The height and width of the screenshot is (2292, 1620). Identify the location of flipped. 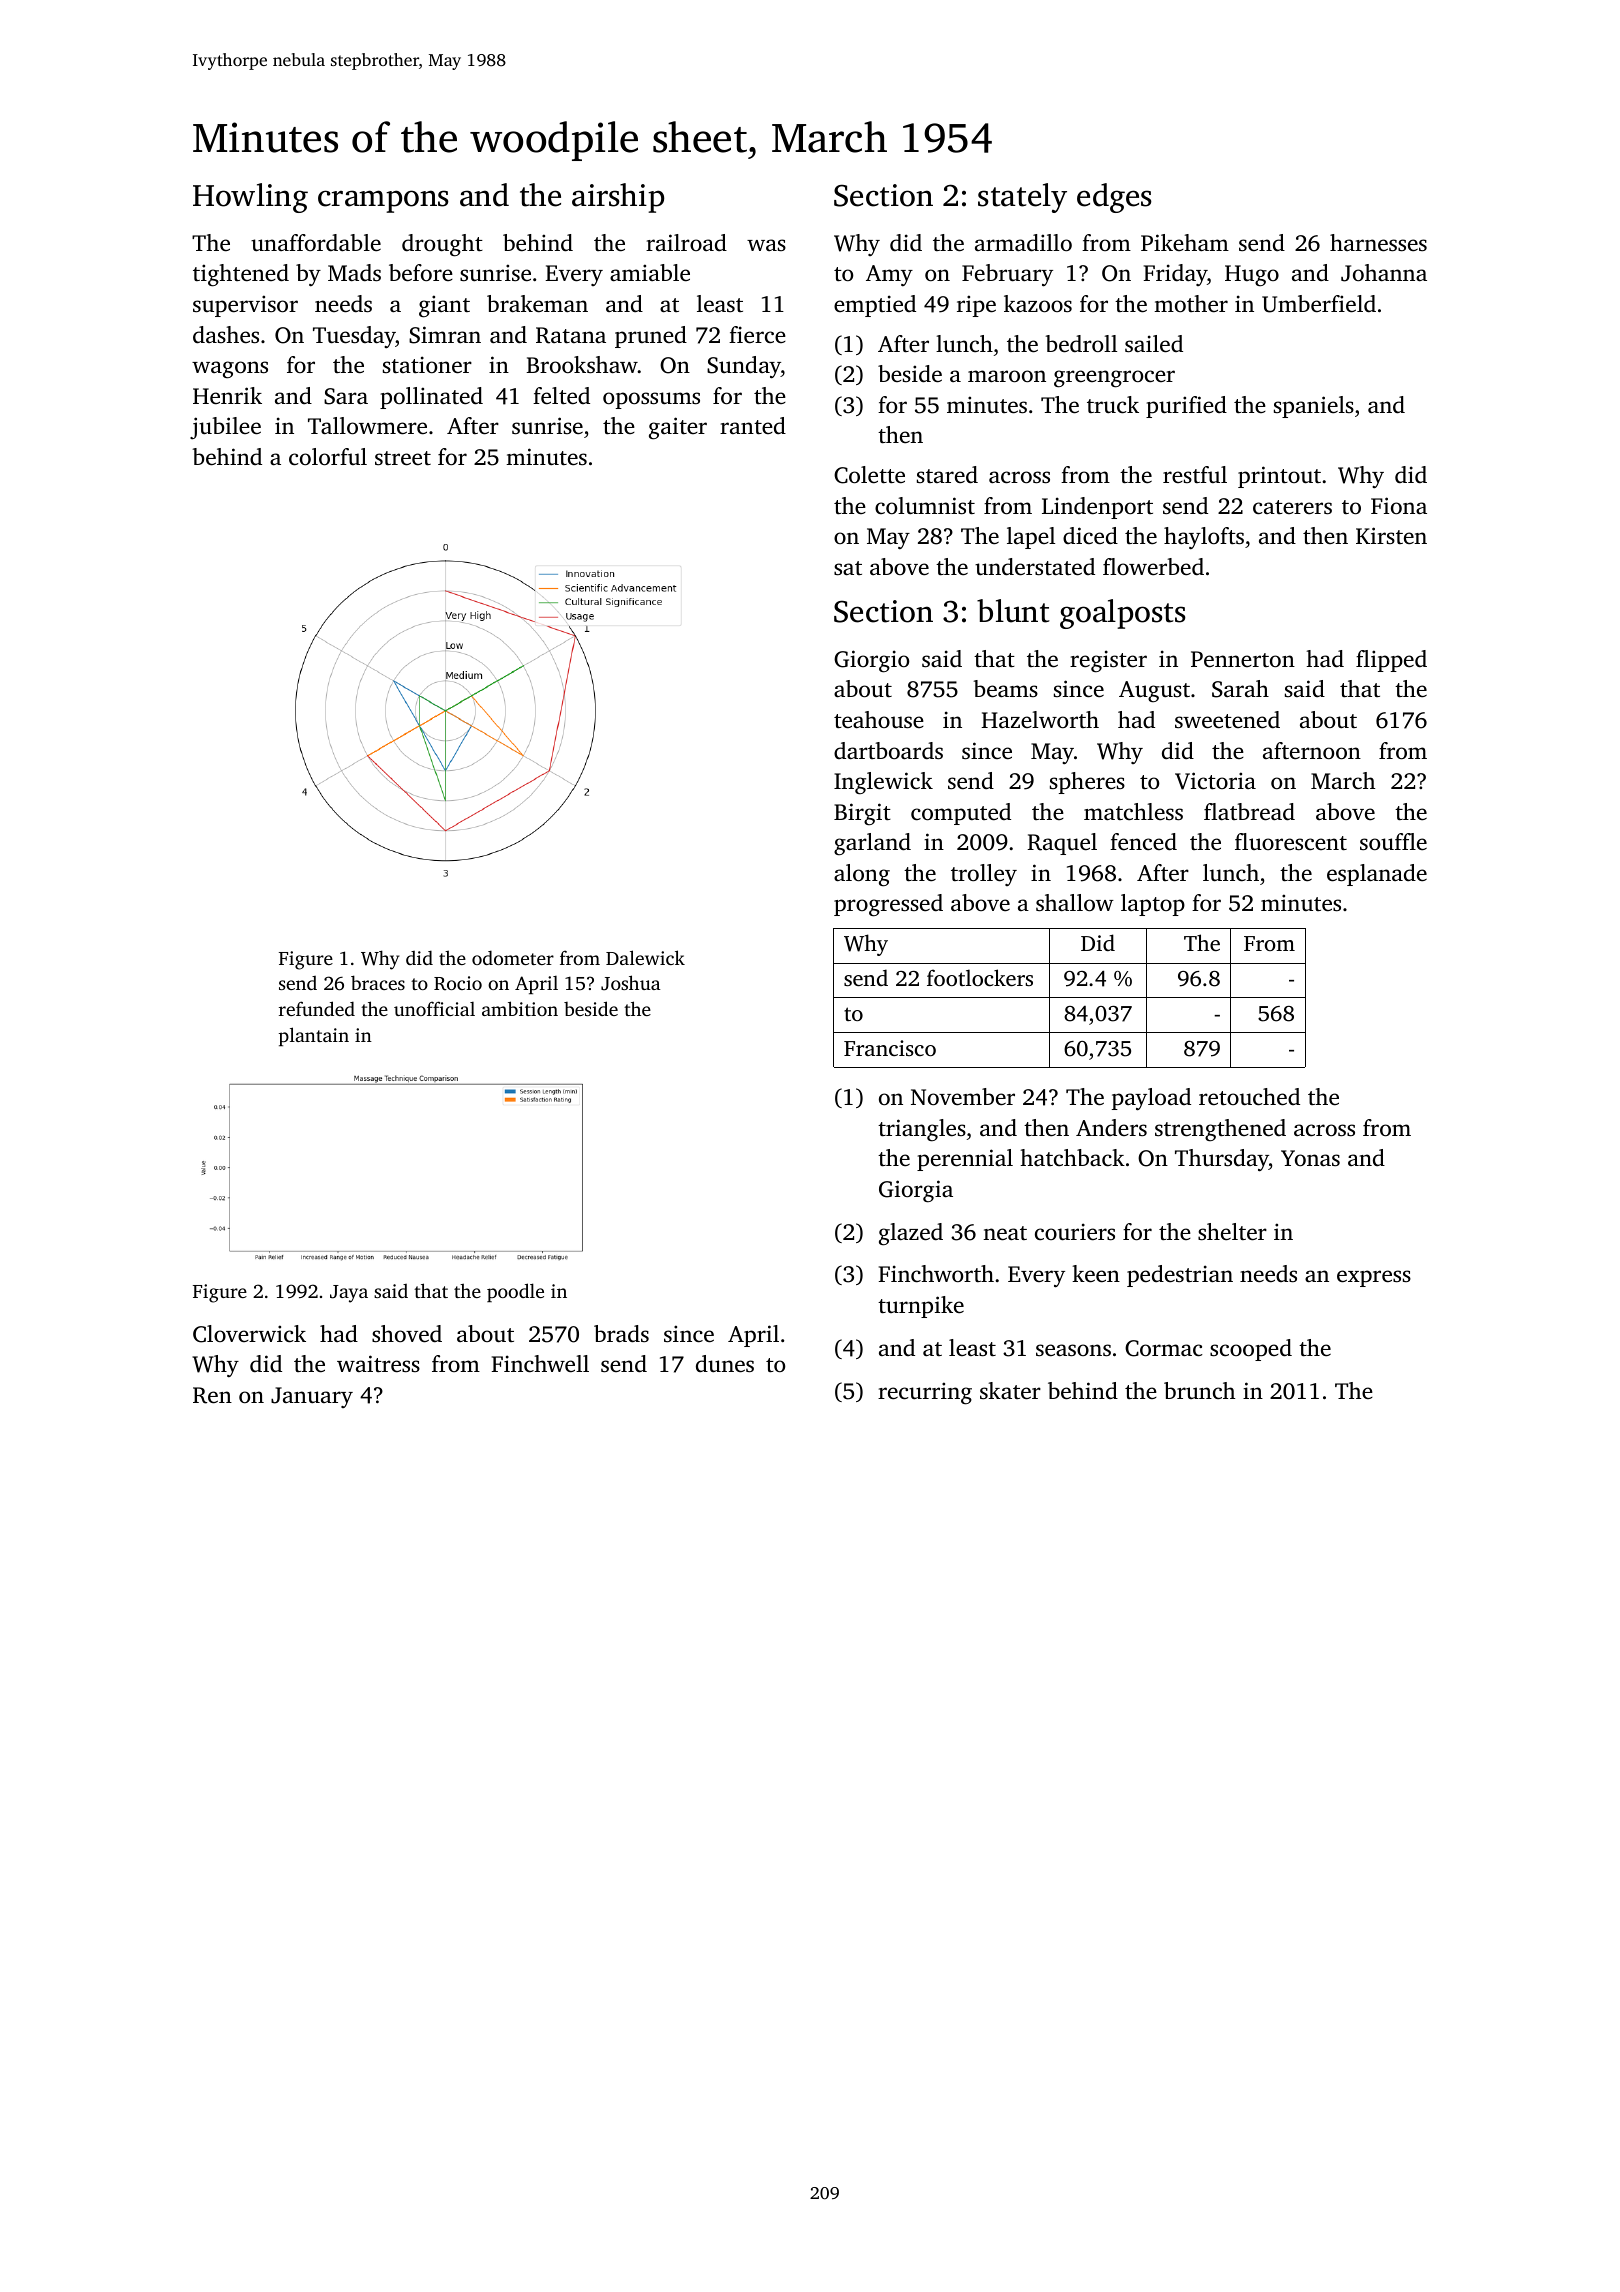
(1391, 661).
